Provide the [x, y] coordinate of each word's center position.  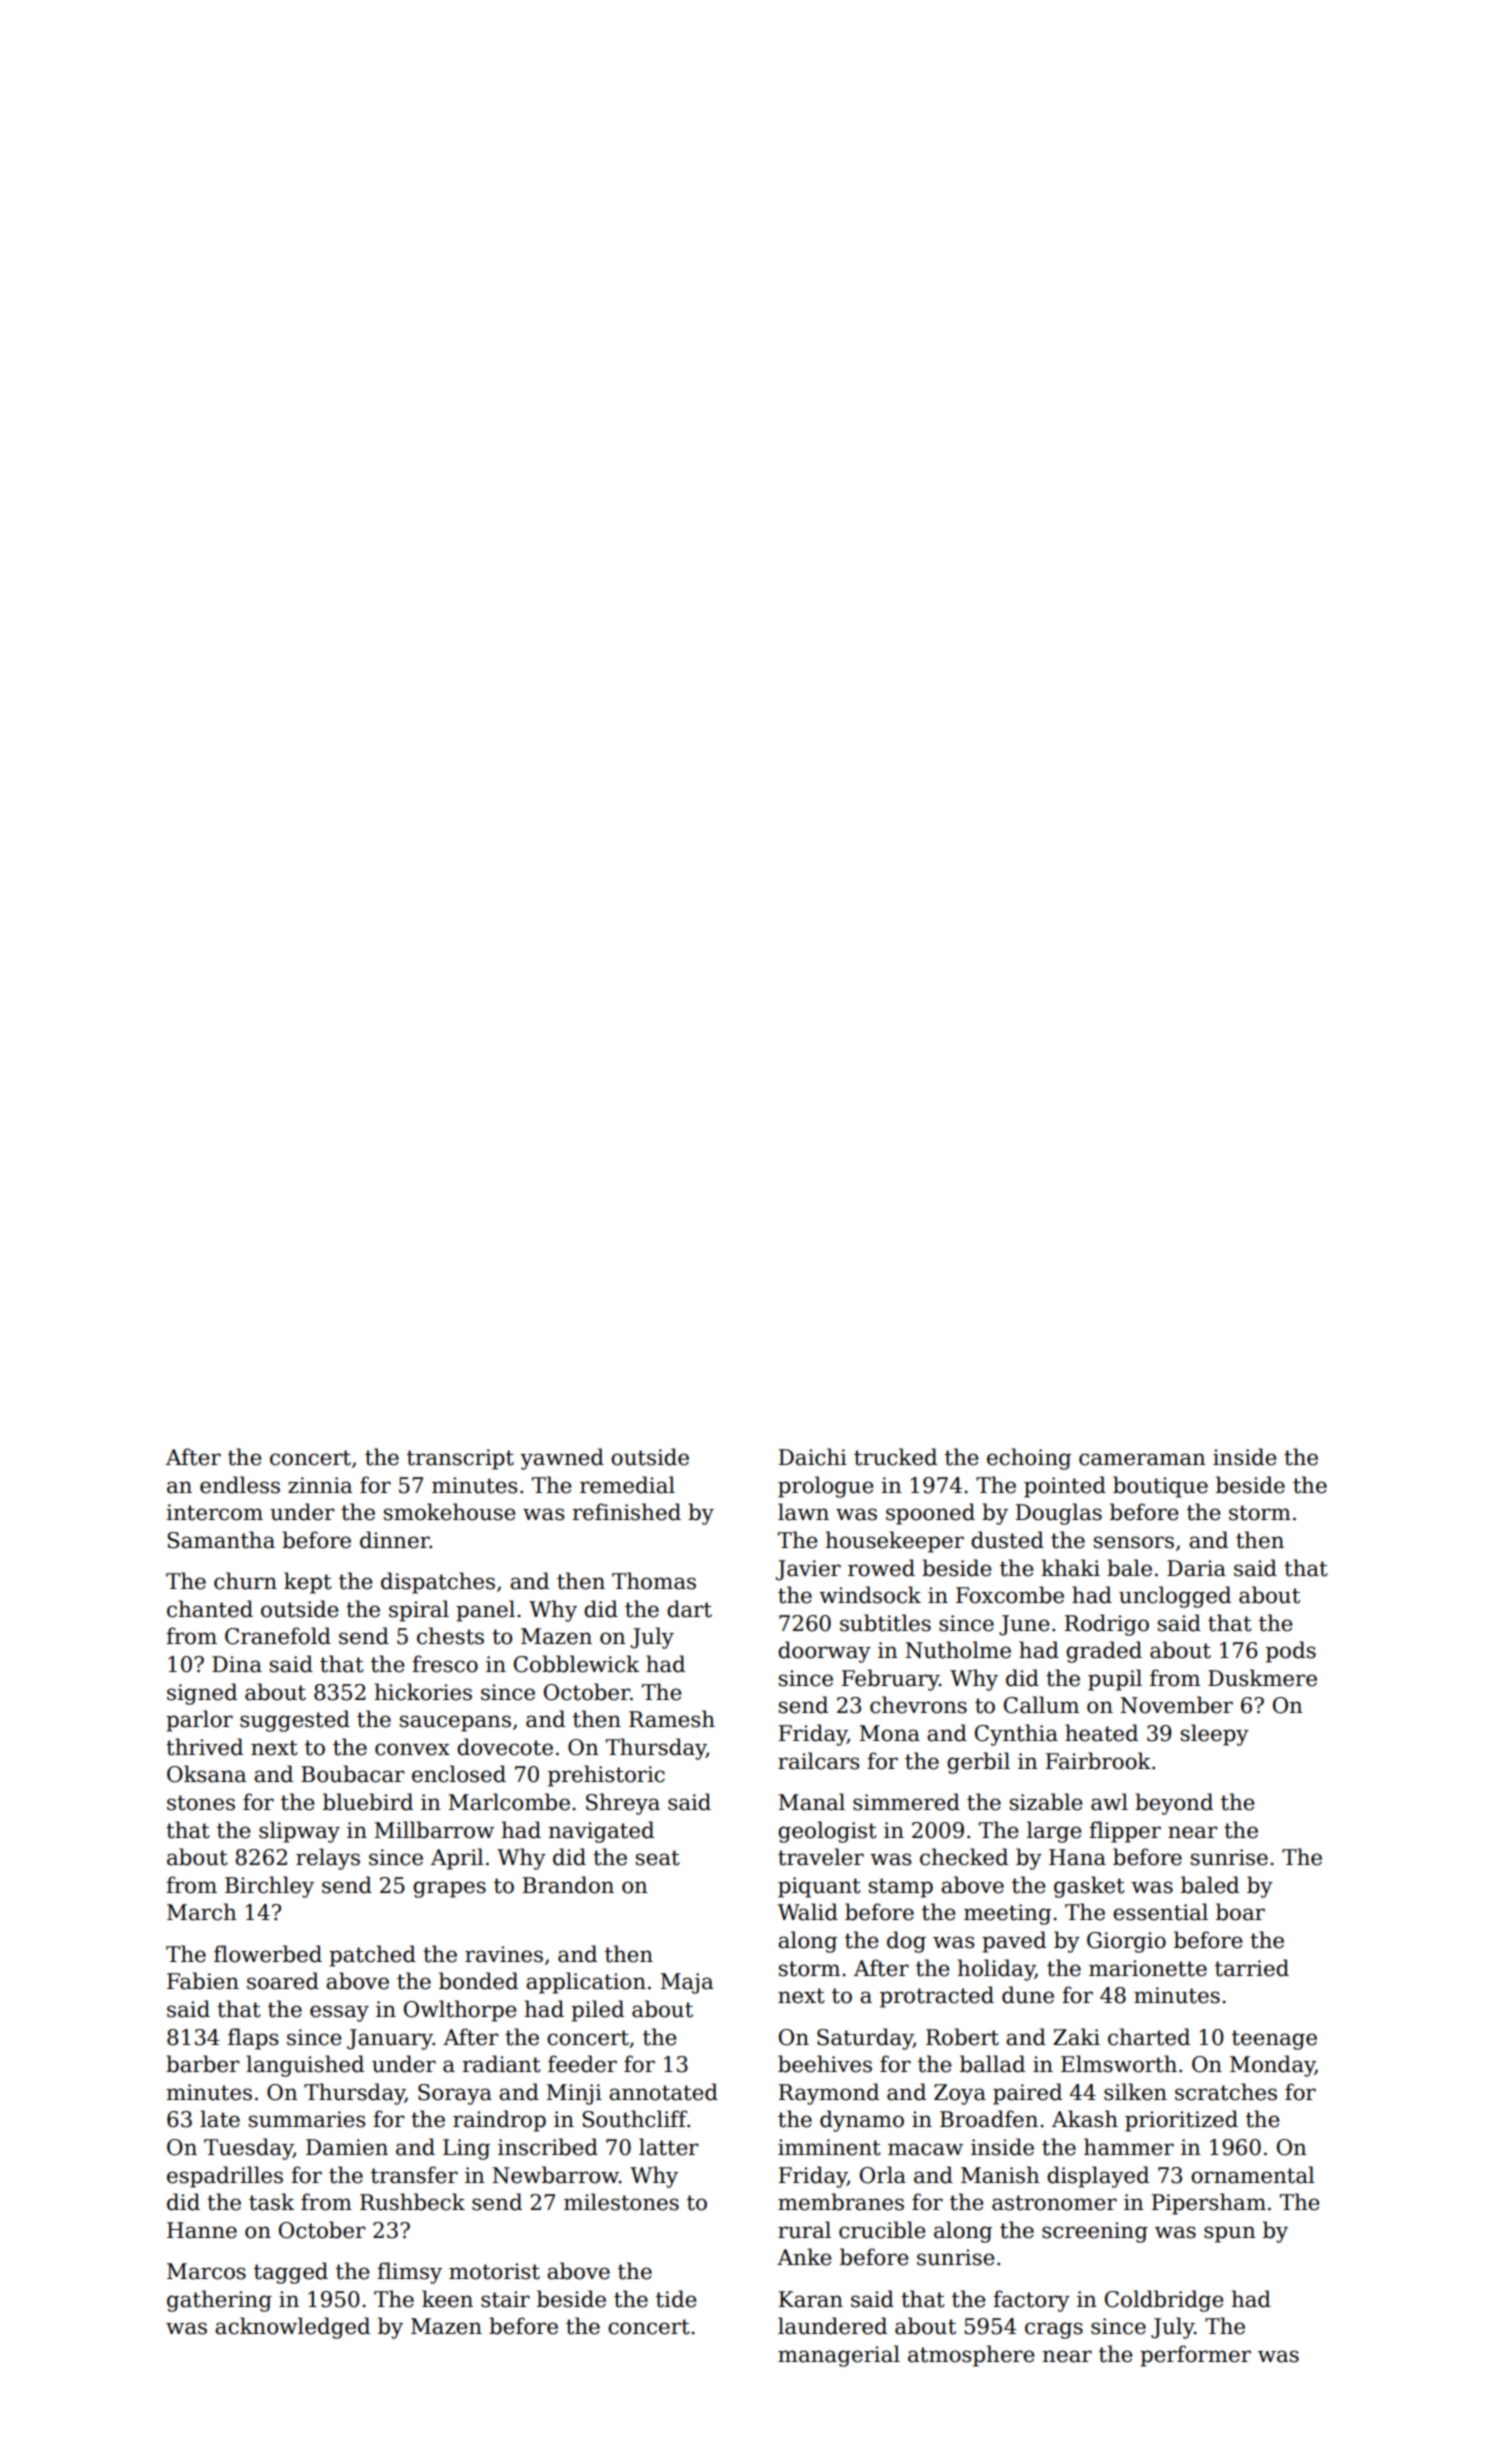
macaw [925, 2149]
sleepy [1215, 1735]
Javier [808, 1570]
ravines [504, 1954]
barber [203, 2064]
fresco [445, 1664]
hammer [1129, 2147]
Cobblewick [576, 1664]
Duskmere [1262, 1678]
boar [1240, 1912]
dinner [395, 1540]
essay [339, 2013]
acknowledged [292, 2328]
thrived [204, 1747]
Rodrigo [1107, 1625]
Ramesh [672, 1719]
